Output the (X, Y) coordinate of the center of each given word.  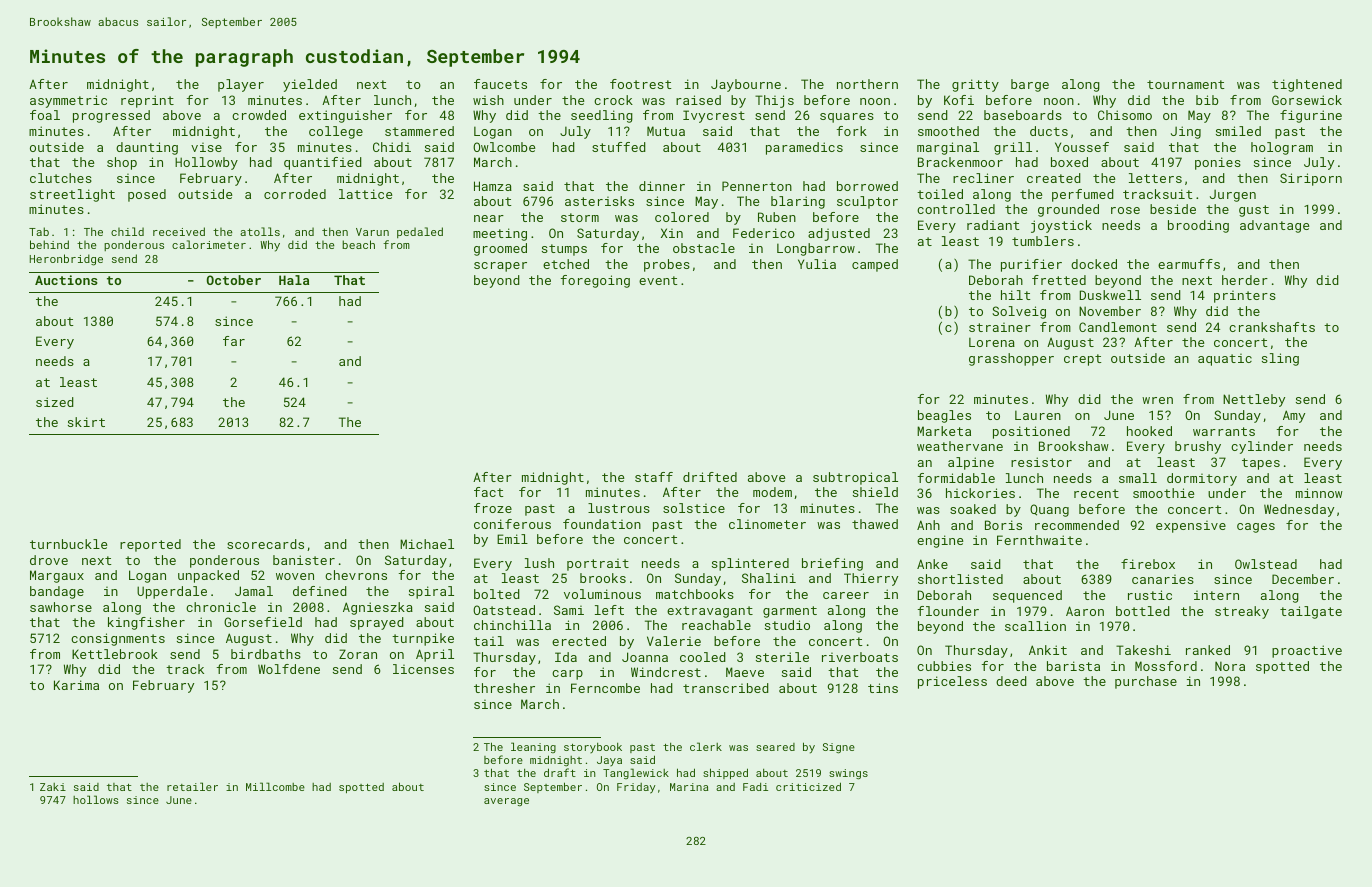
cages (1256, 528)
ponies (1218, 163)
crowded (259, 115)
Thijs (774, 101)
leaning (533, 747)
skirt (86, 422)
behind (49, 244)
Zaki (53, 787)
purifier (1031, 265)
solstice (694, 508)
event (658, 280)
